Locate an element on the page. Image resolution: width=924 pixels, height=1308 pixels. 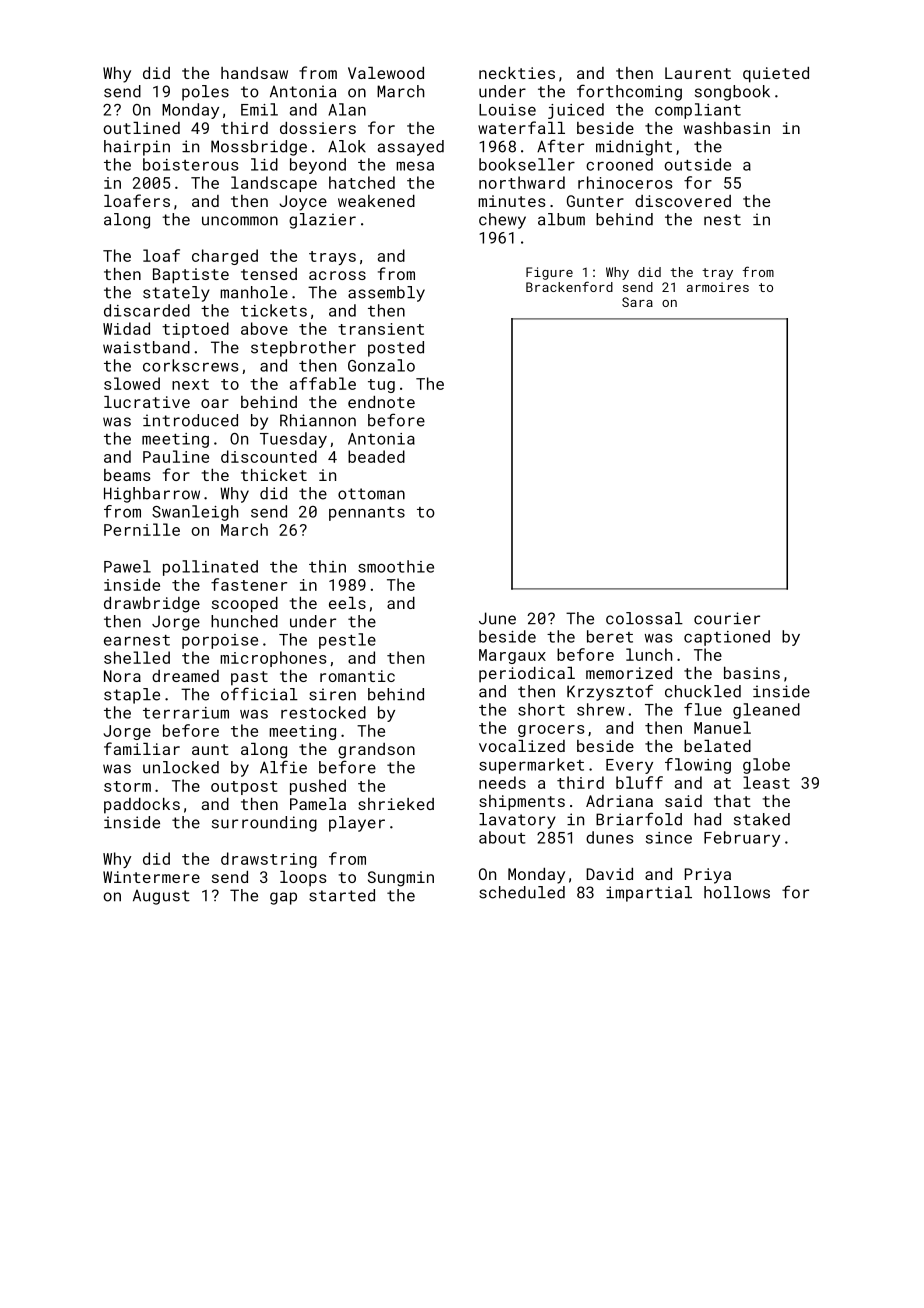
washbasin is located at coordinates (727, 128).
